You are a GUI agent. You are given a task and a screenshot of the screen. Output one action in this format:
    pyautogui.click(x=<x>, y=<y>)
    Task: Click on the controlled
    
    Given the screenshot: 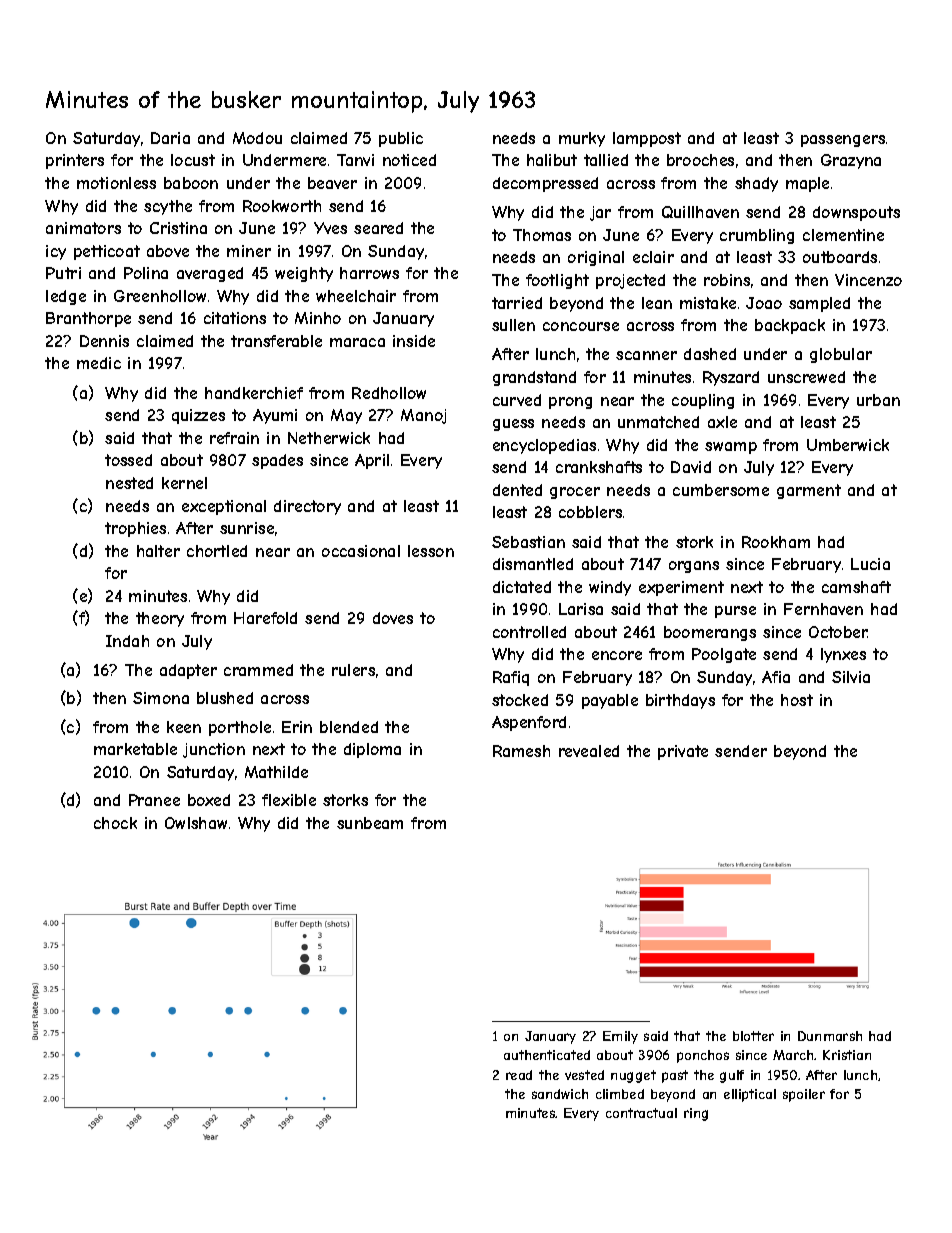 What is the action you would take?
    pyautogui.click(x=529, y=632)
